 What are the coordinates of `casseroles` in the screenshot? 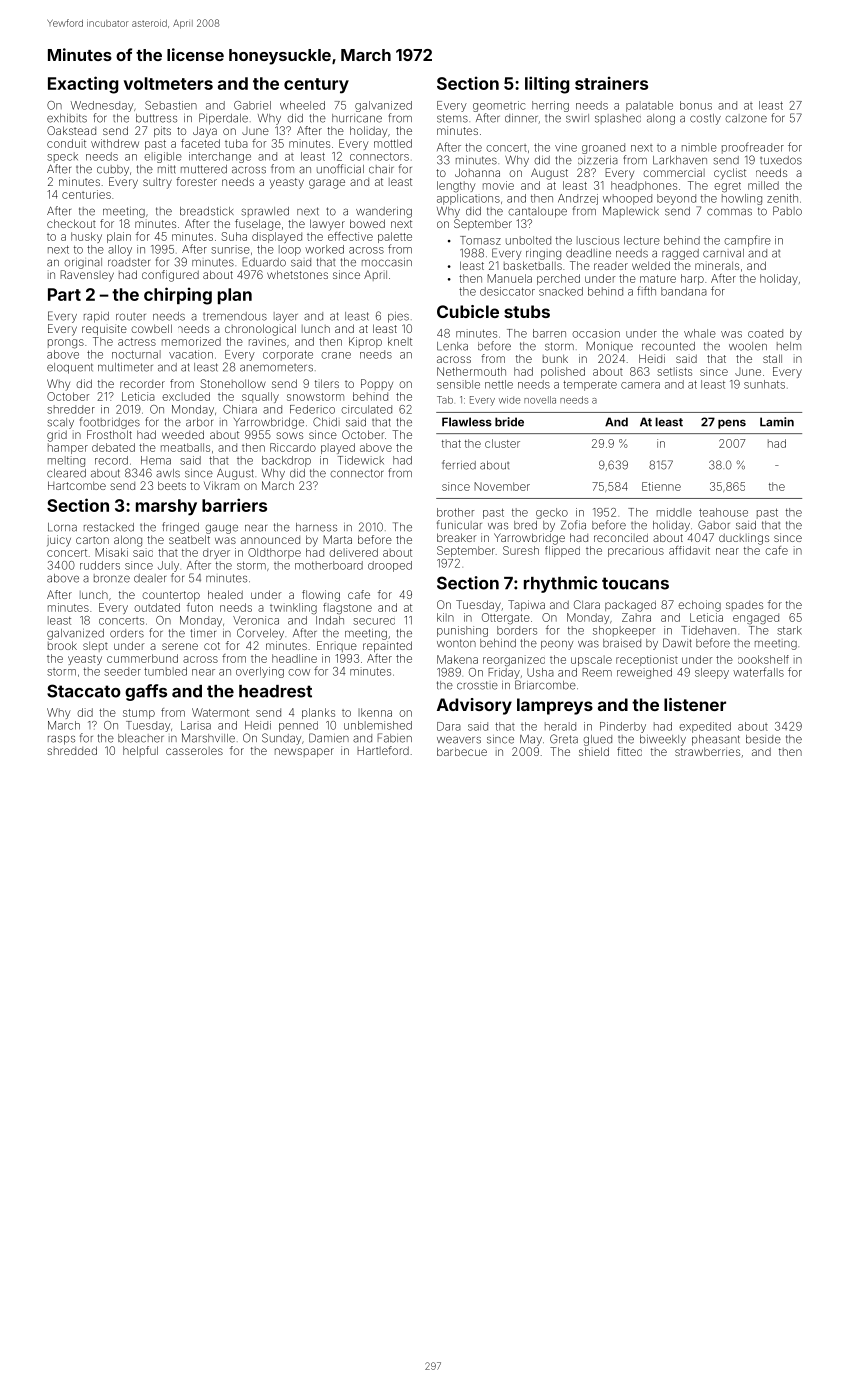 It's located at (194, 751).
